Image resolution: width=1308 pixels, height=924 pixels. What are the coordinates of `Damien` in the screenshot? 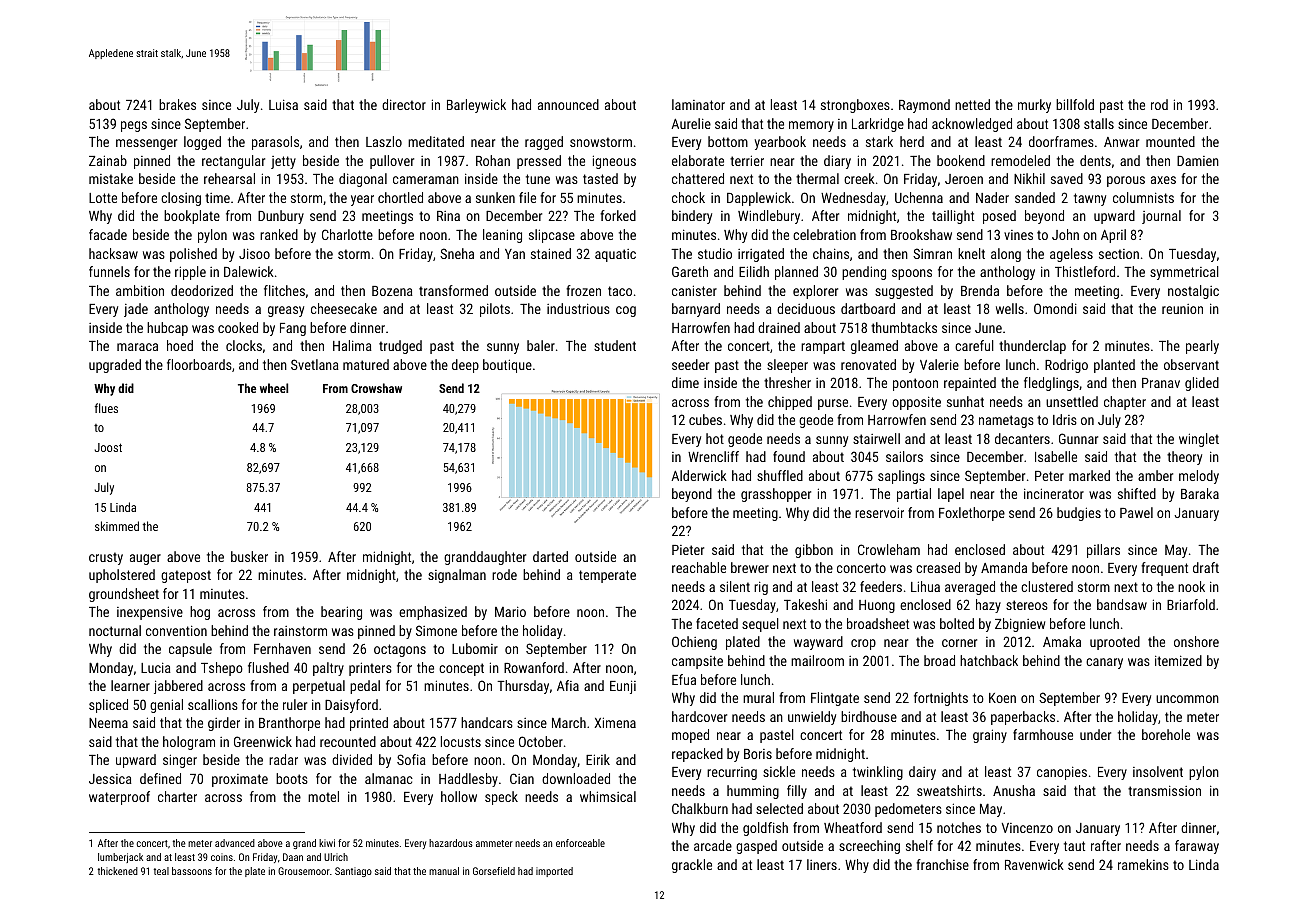 It's located at (1198, 160).
